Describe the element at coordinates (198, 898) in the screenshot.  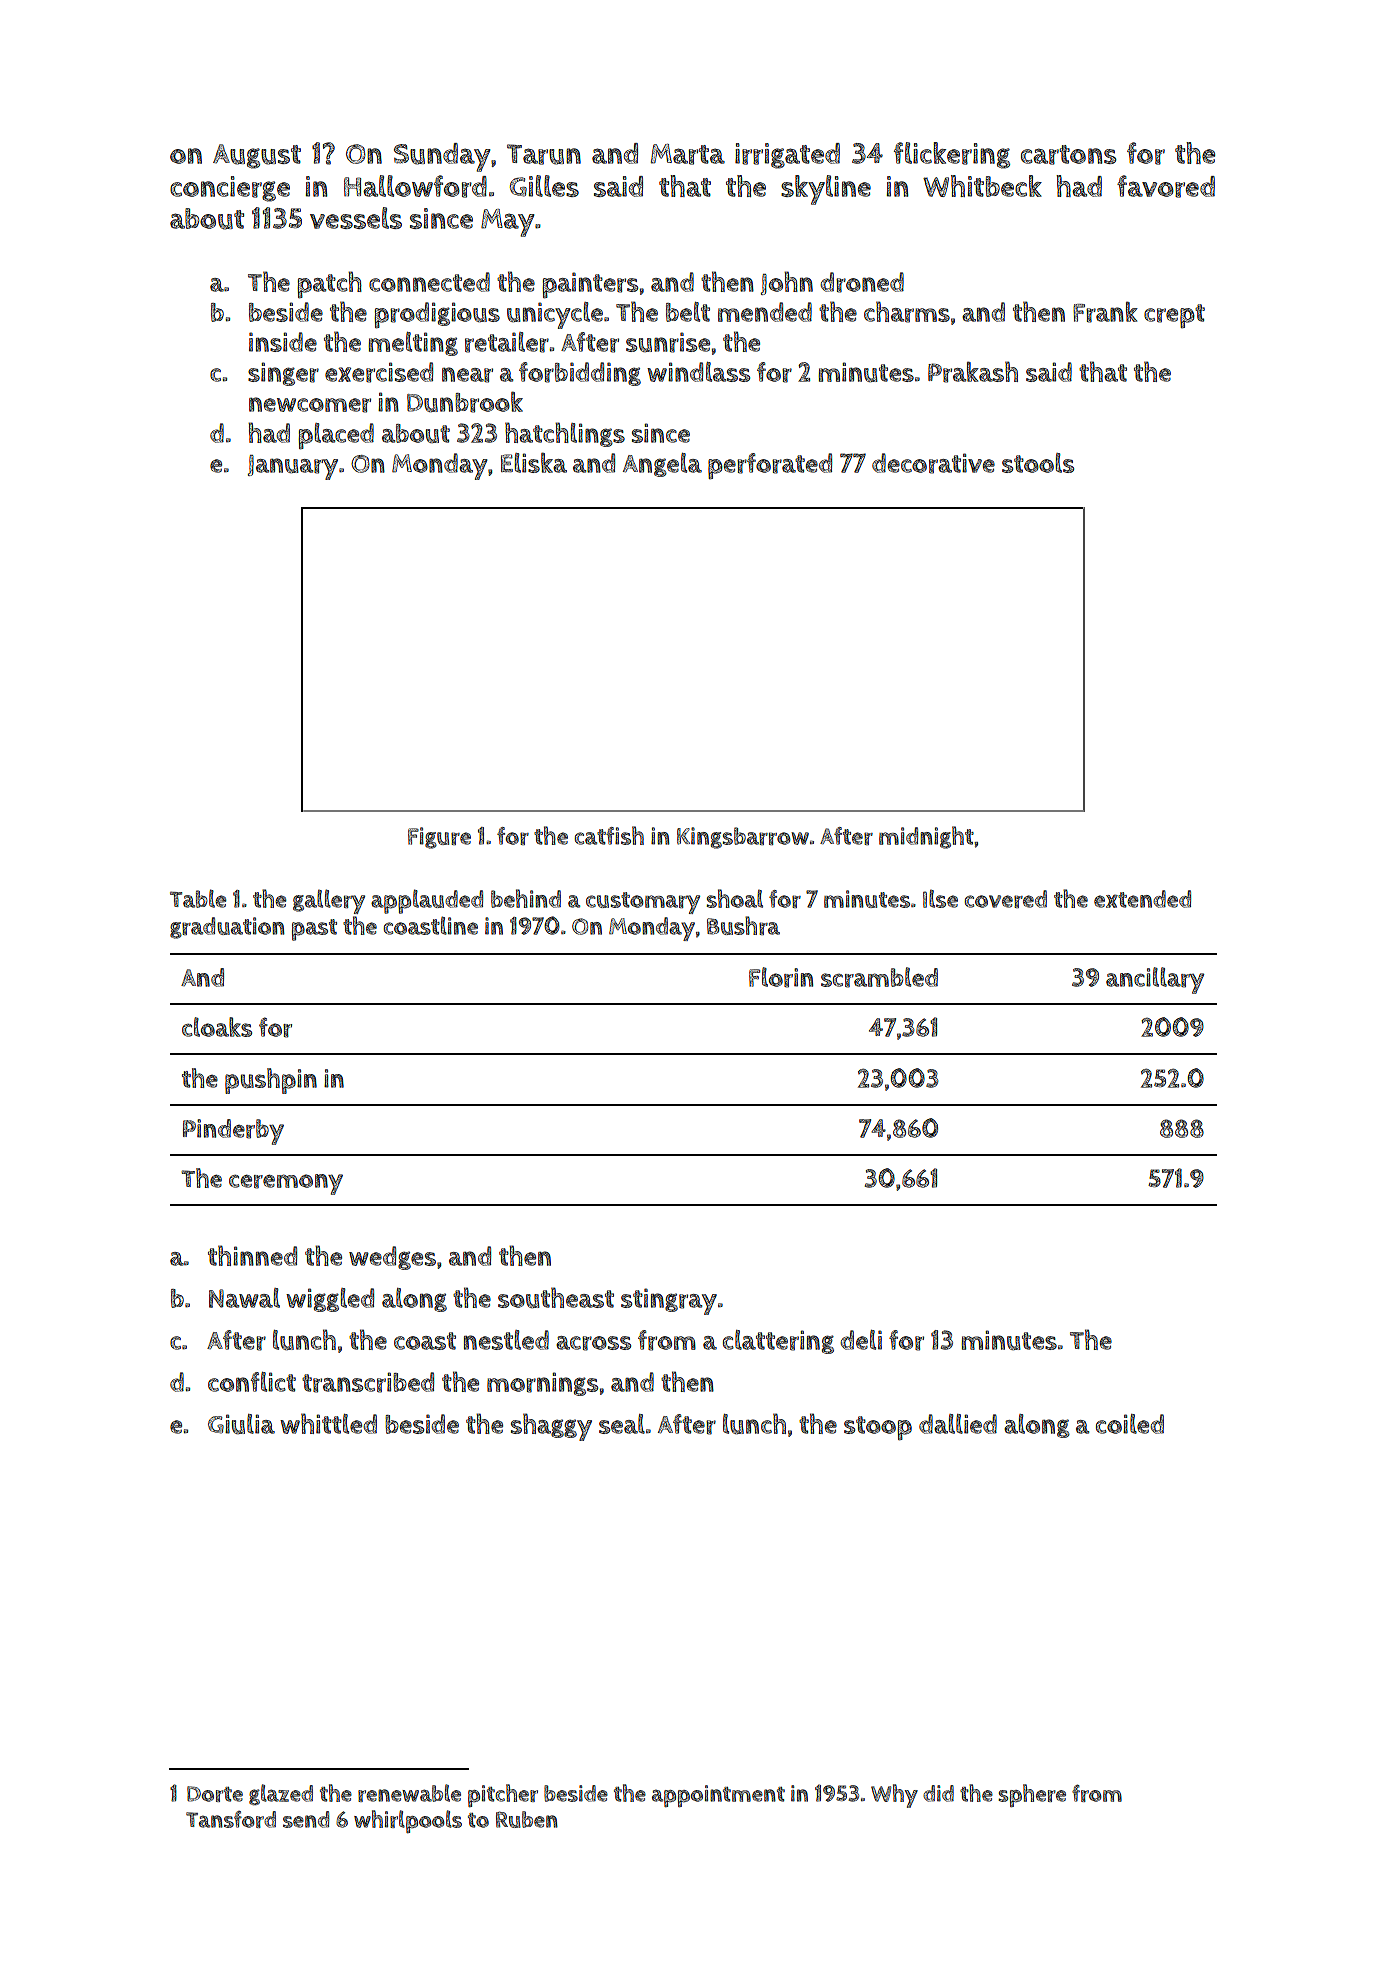
I see `Table` at that location.
